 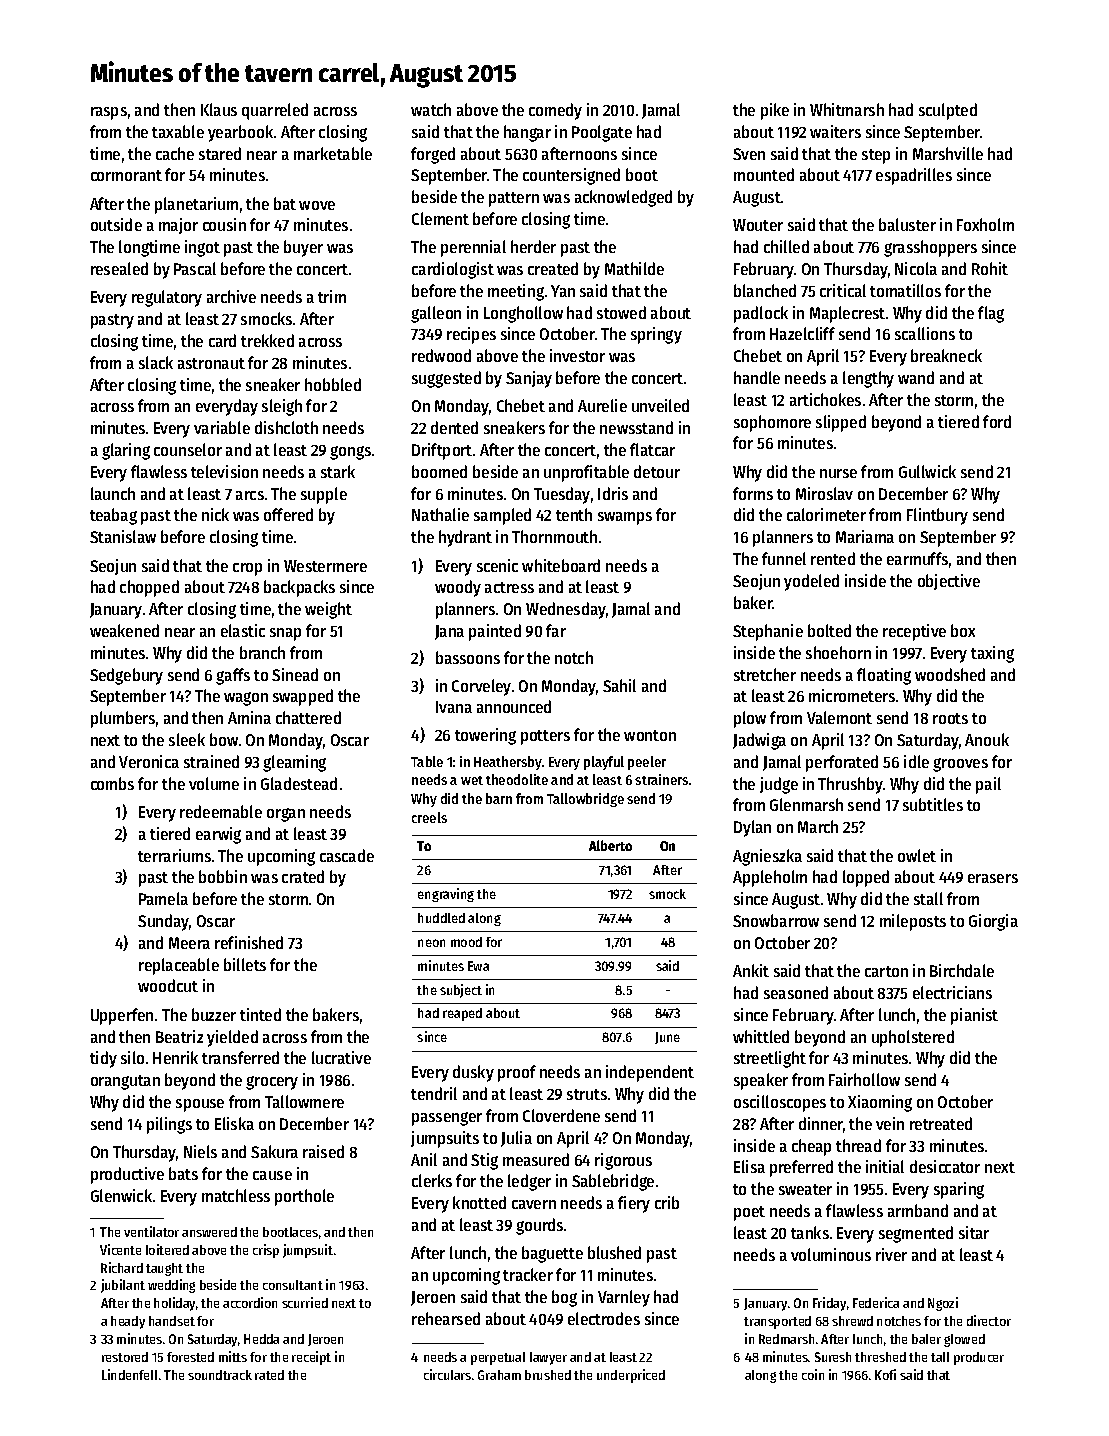 I want to click on combs, so click(x=112, y=783).
